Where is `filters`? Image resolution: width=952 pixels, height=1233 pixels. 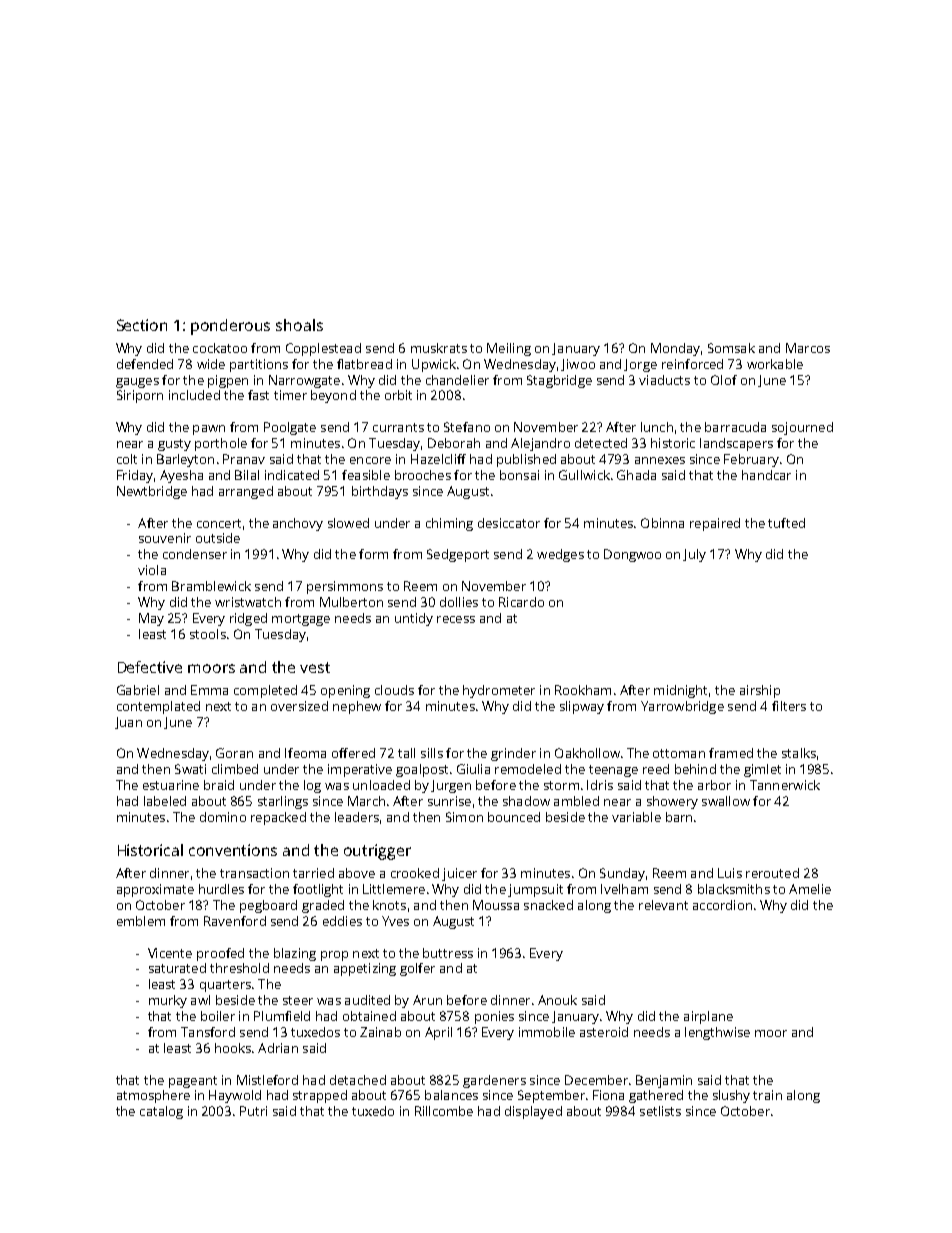 filters is located at coordinates (789, 706).
